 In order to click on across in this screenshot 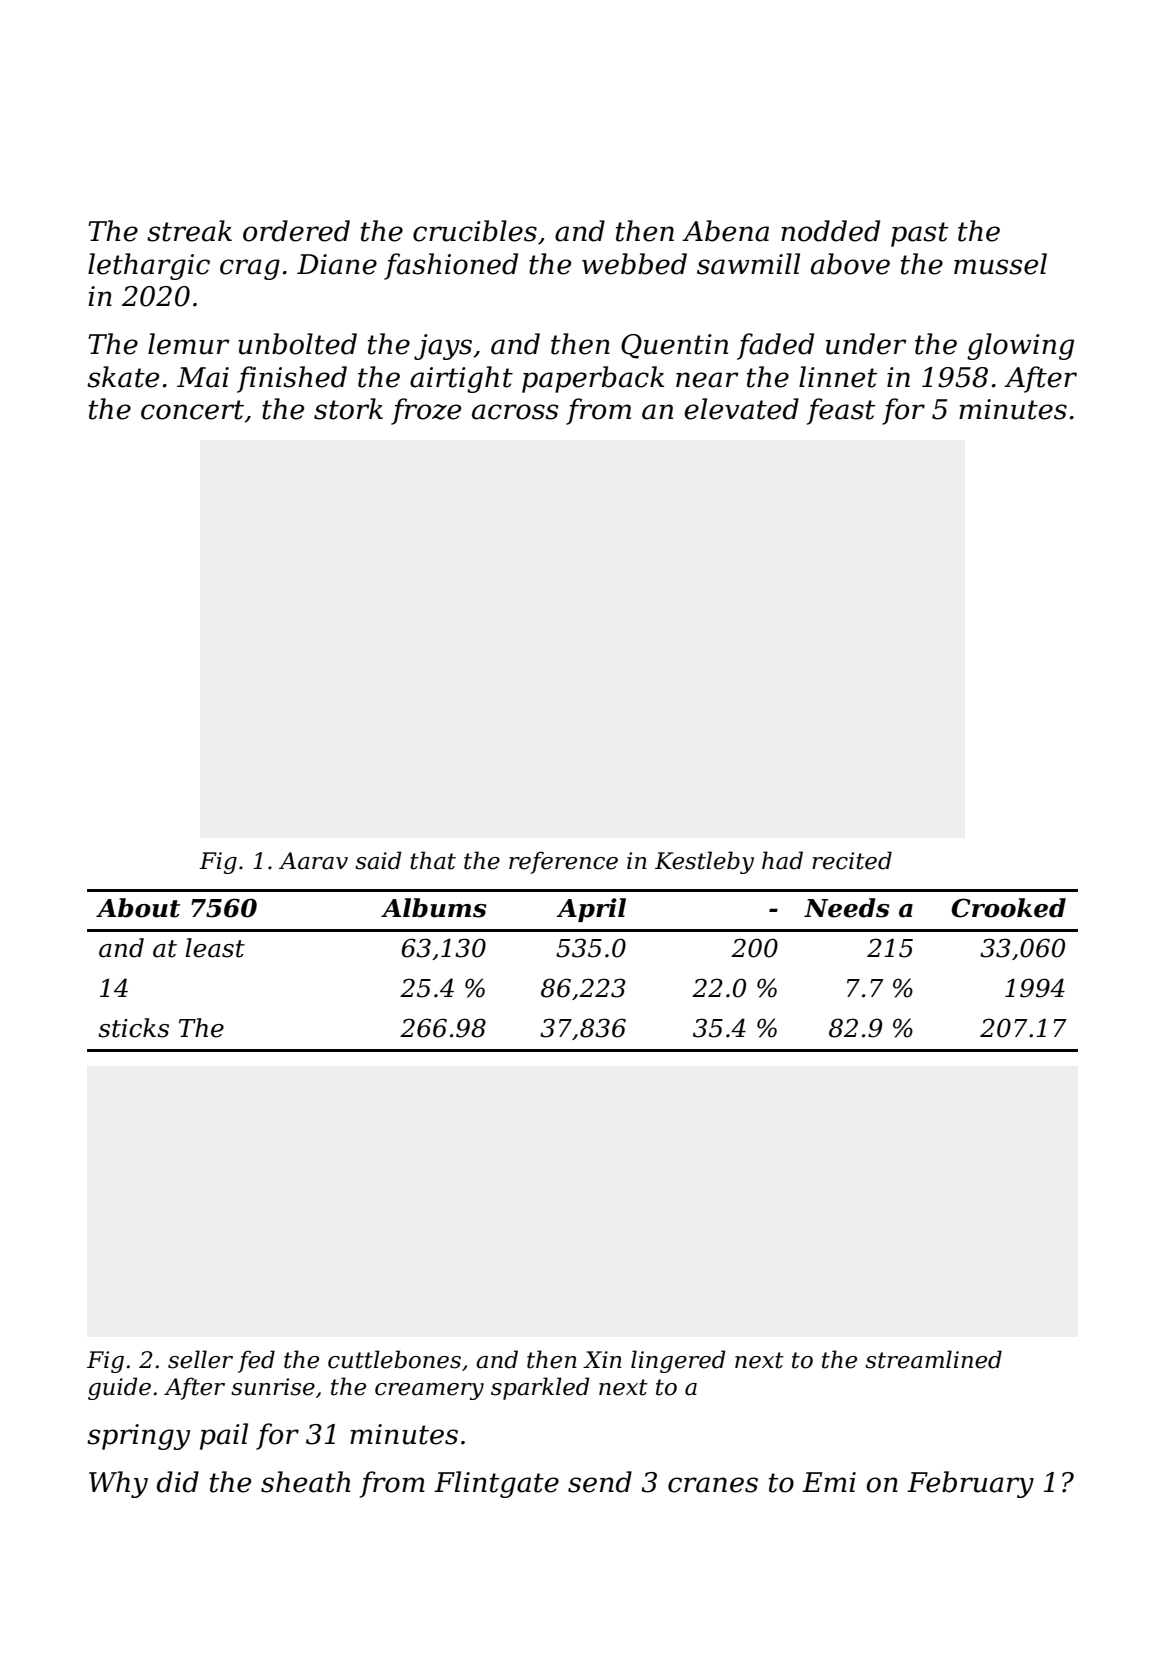, I will do `click(515, 412)`.
